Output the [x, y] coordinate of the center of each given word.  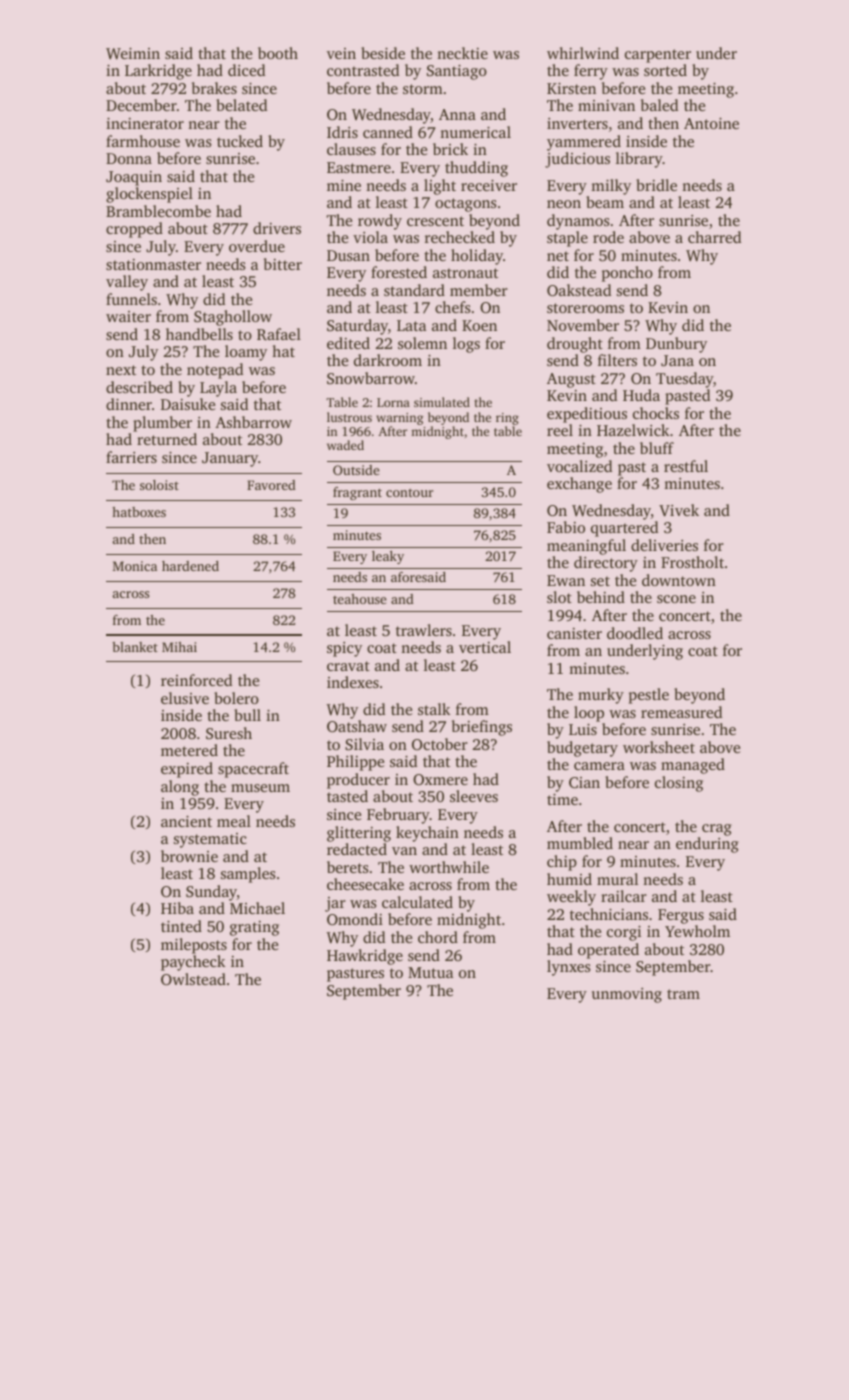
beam [605, 202]
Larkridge [158, 72]
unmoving [627, 995]
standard [414, 290]
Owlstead [193, 979]
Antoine [711, 123]
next [121, 370]
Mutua [430, 972]
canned [388, 132]
